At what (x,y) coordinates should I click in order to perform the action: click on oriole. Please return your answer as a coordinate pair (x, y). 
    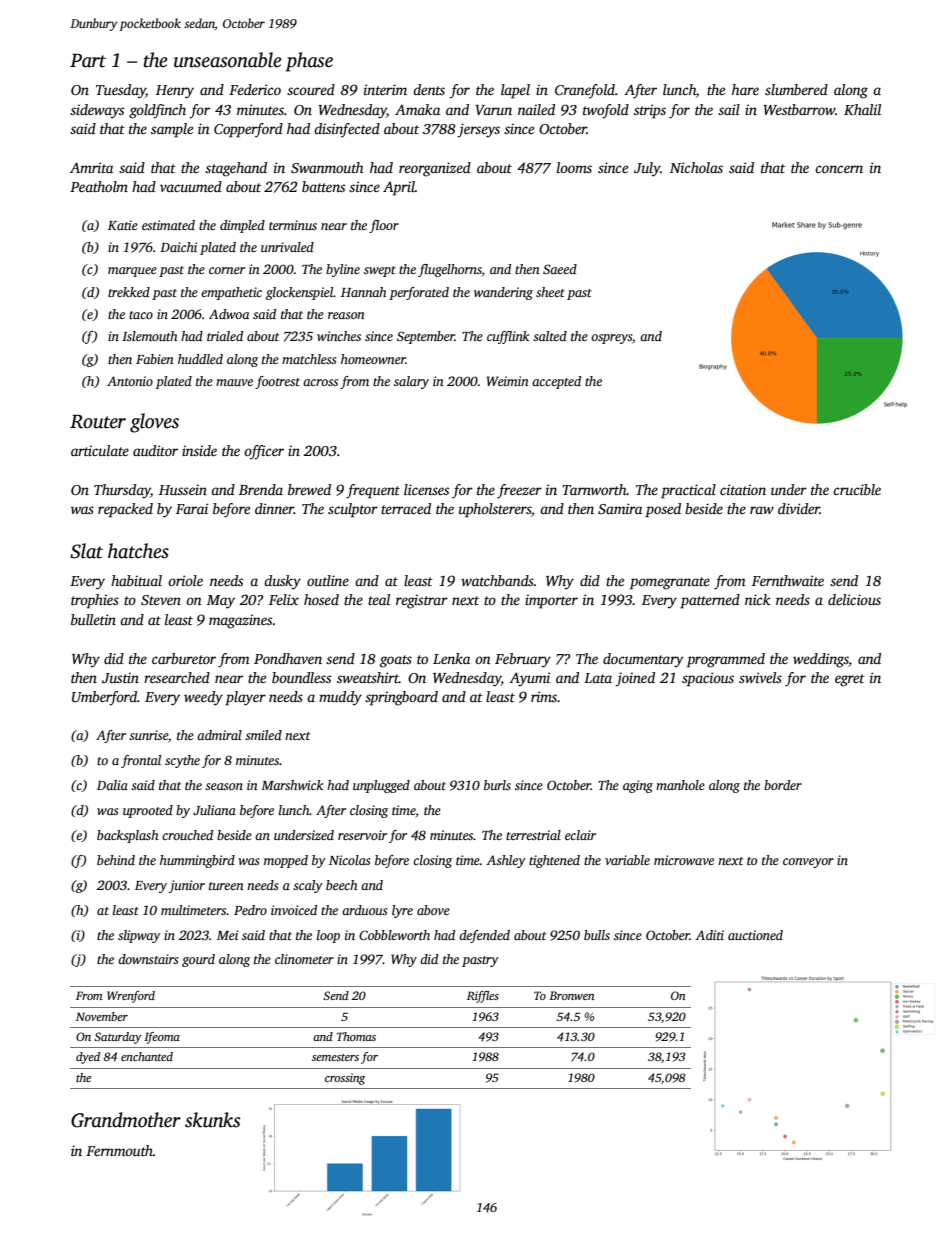
    Looking at the image, I should click on (185, 580).
